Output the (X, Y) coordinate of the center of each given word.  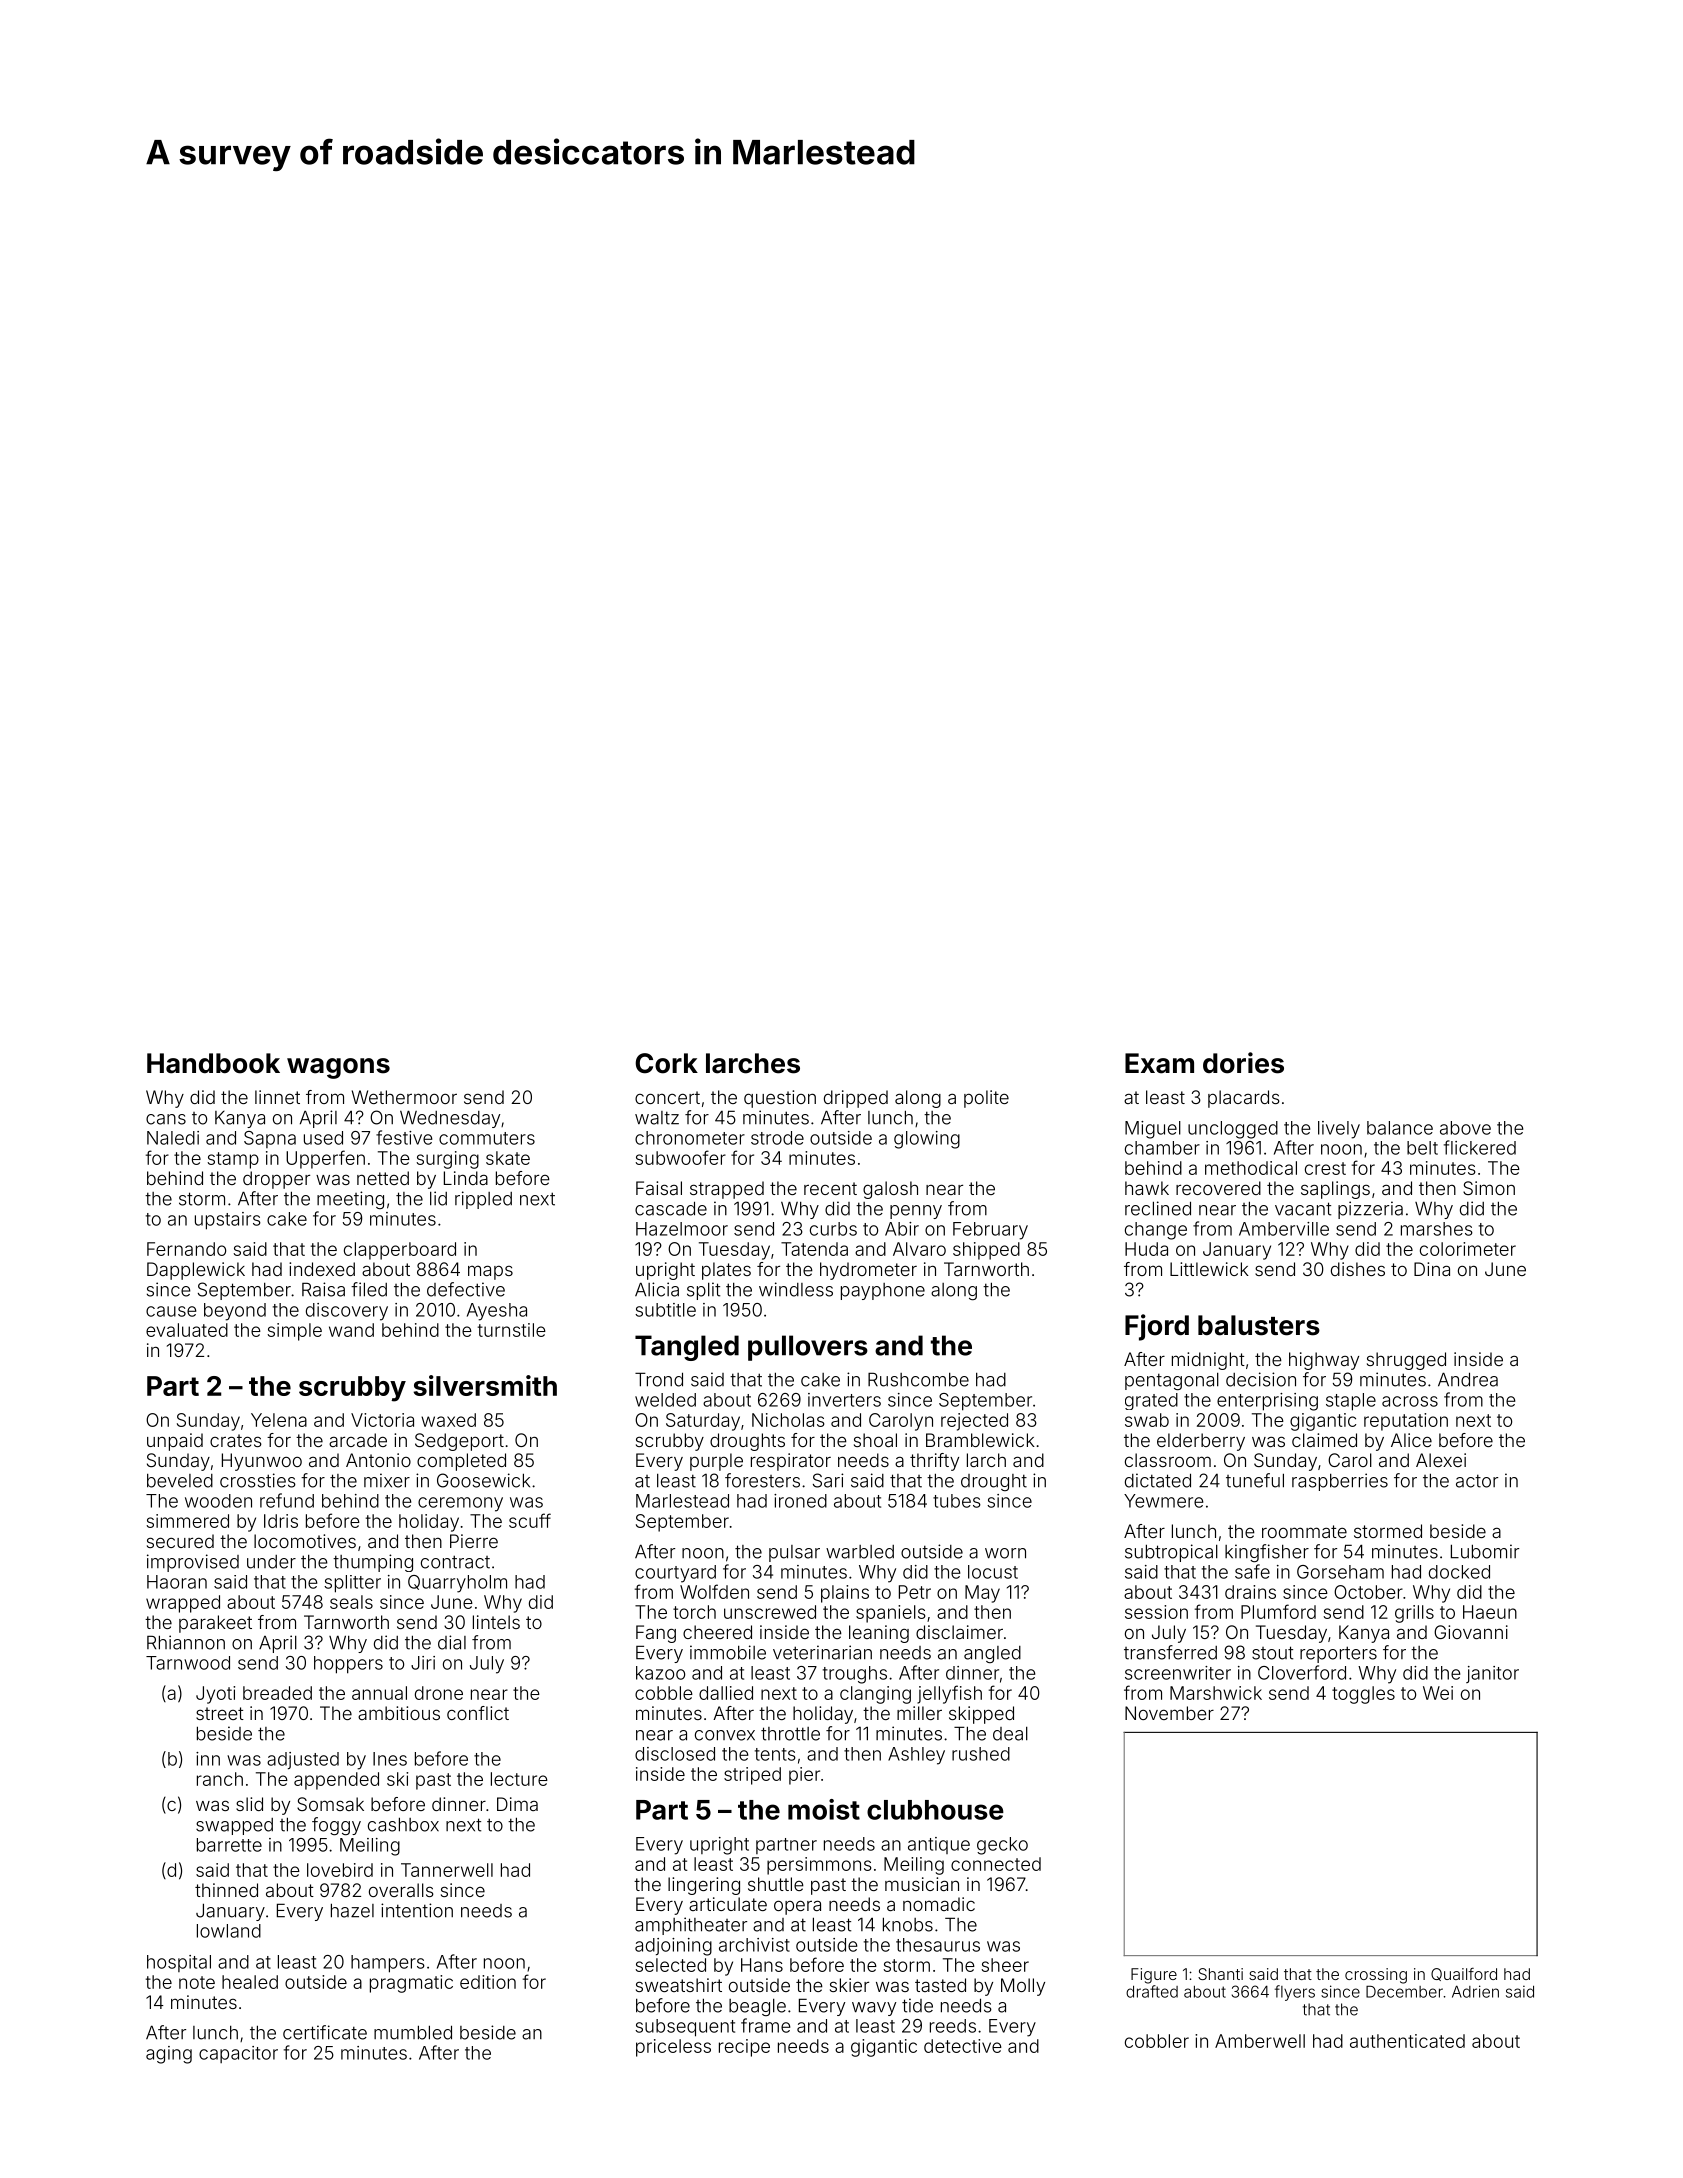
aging (169, 2055)
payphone (883, 1291)
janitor (1492, 1674)
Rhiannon (186, 1642)
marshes (1437, 1229)
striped (752, 1776)
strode (777, 1138)
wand (351, 1330)
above (1465, 1128)
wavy (874, 2009)
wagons (338, 1068)
